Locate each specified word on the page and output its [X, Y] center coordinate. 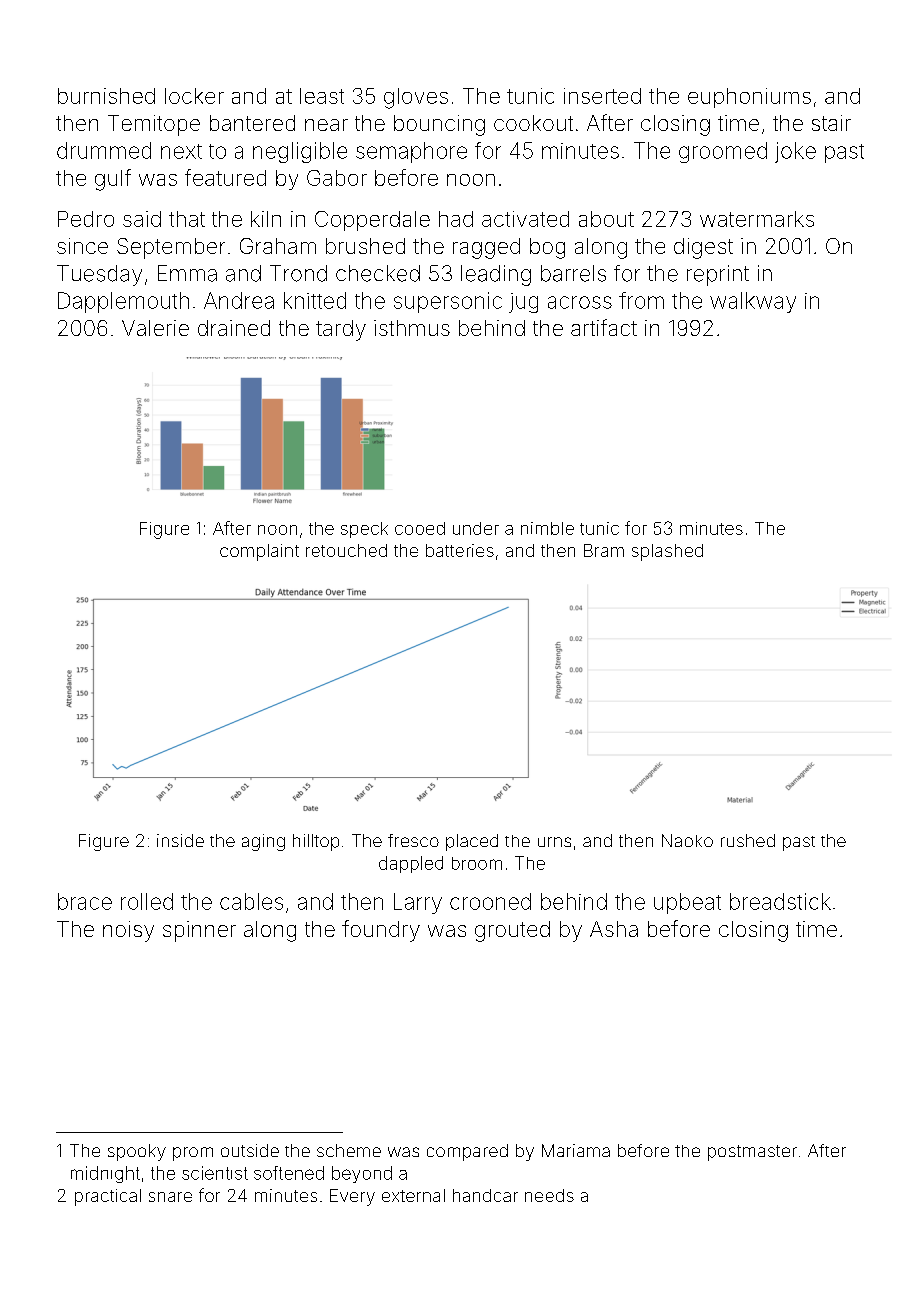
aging [263, 842]
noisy [128, 931]
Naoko [687, 840]
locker [194, 96]
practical [108, 1197]
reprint [718, 275]
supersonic [448, 302]
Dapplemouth [123, 302]
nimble [547, 528]
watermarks [757, 219]
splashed [667, 552]
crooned [490, 901]
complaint [259, 552]
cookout [533, 123]
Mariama [576, 1150]
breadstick [780, 901]
